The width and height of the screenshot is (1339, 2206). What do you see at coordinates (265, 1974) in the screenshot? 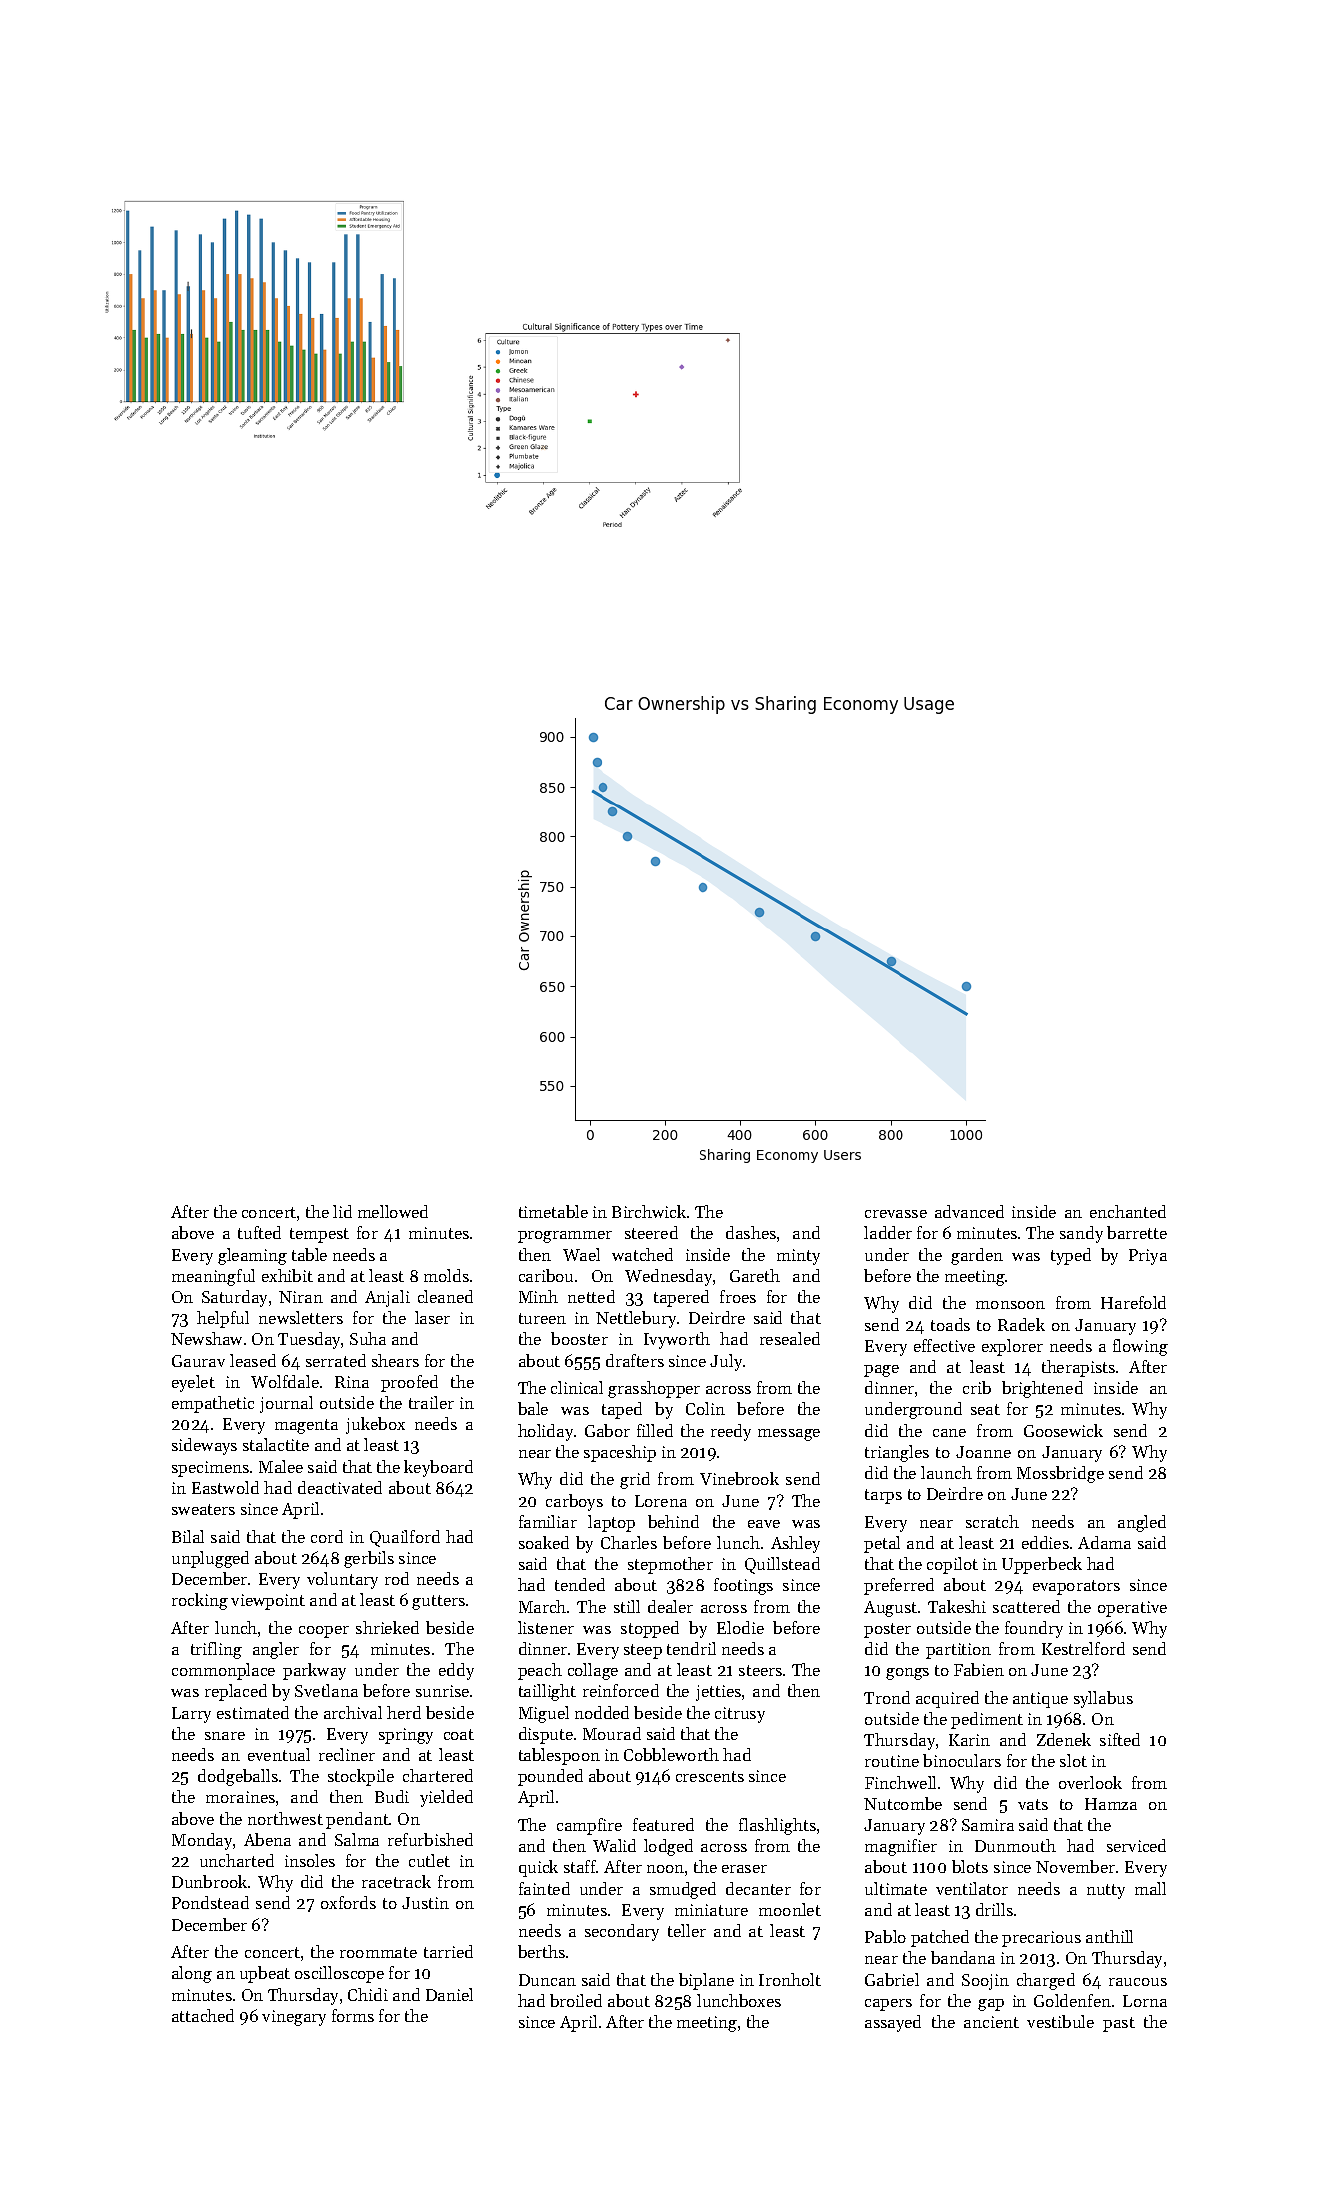
I see `upbeat` at bounding box center [265, 1974].
